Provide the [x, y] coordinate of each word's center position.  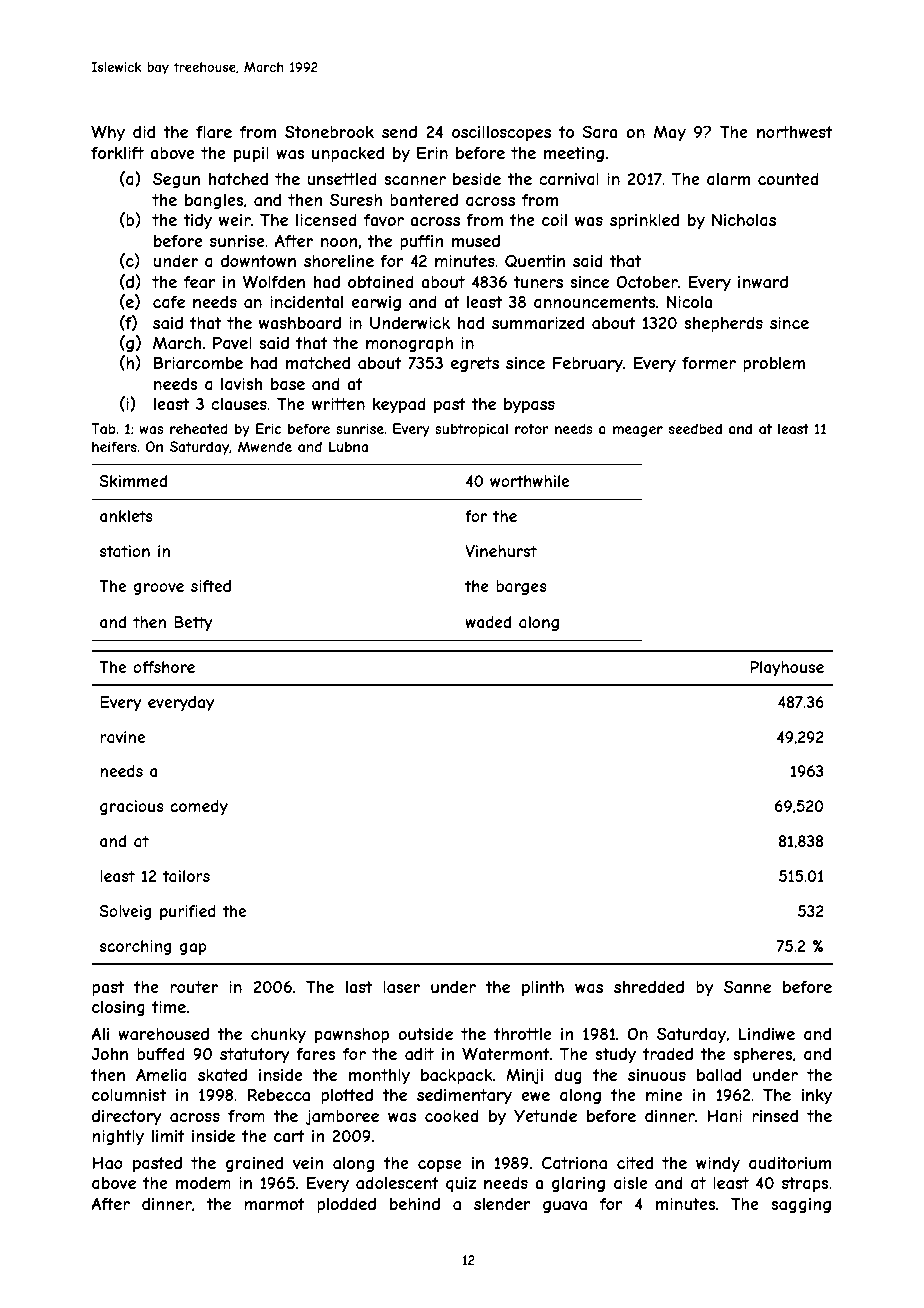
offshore [164, 667]
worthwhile [529, 481]
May [670, 133]
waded [488, 622]
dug [568, 1076]
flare [214, 132]
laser [401, 987]
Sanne [747, 986]
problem [774, 365]
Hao [107, 1163]
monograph [409, 344]
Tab [103, 428]
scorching [135, 947]
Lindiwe [766, 1034]
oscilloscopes [501, 133]
